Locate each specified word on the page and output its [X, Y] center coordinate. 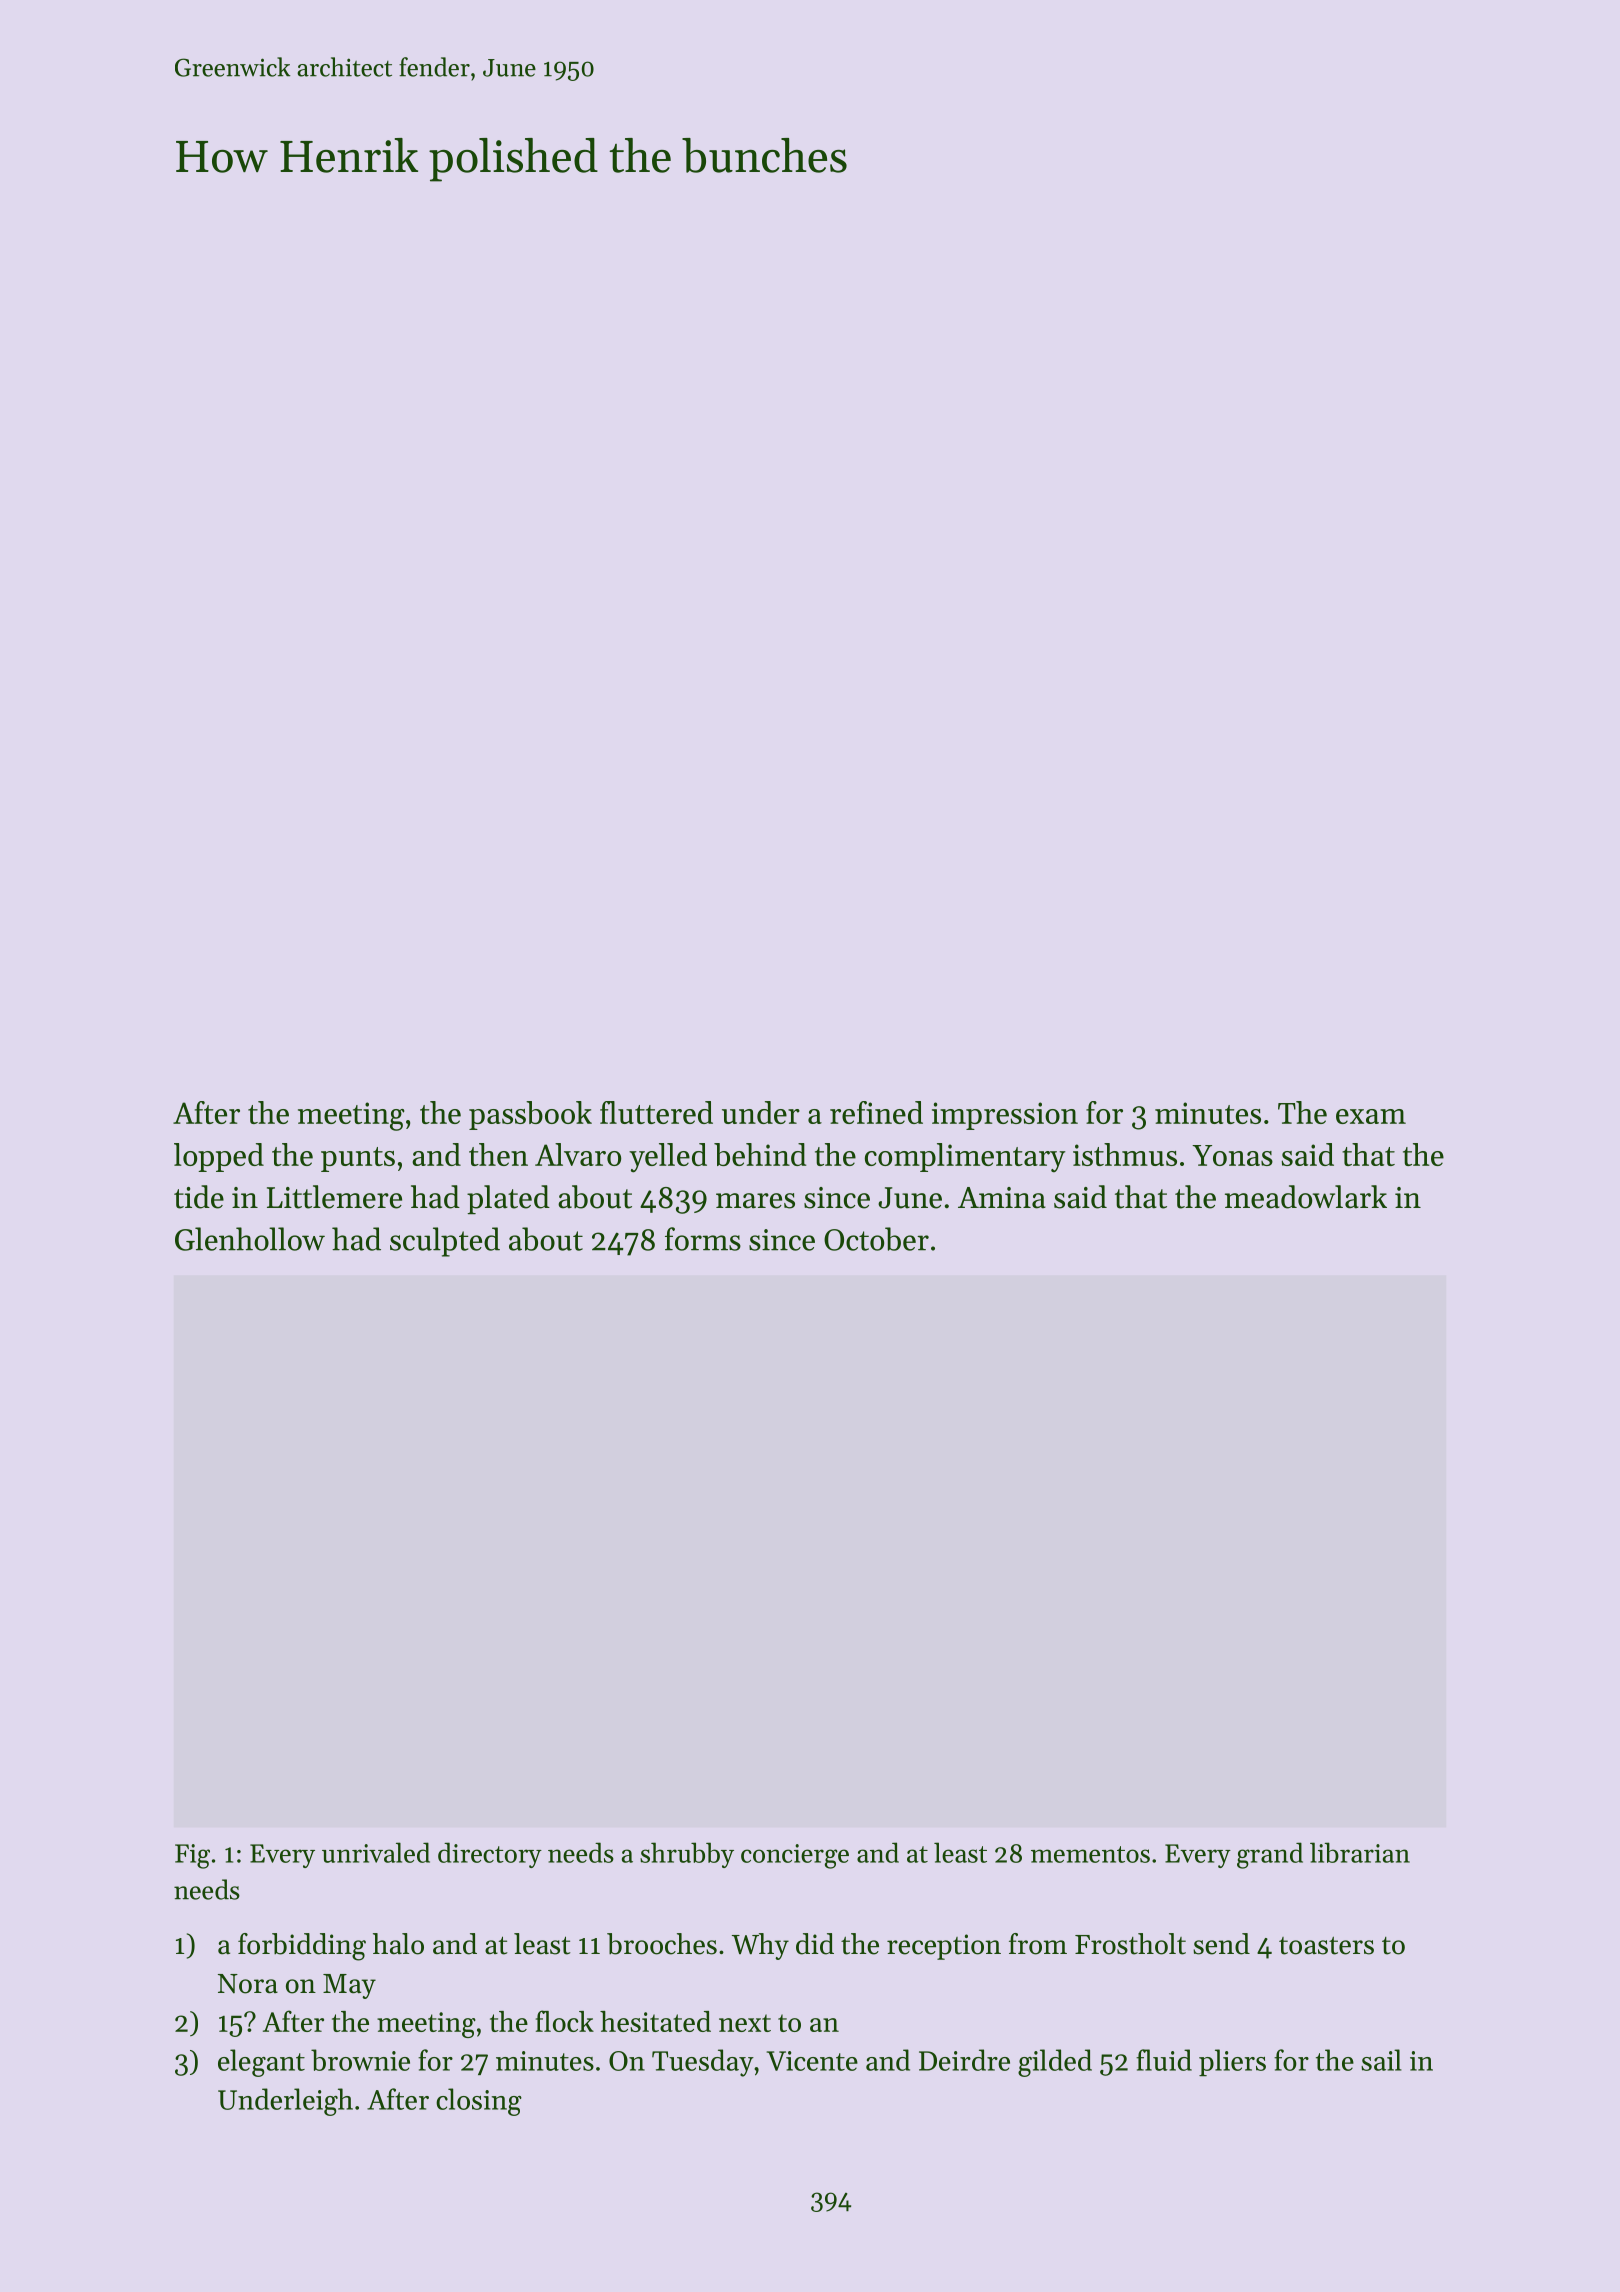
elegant [261, 2063]
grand [1270, 1855]
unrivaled [376, 1852]
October [876, 1239]
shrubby [687, 1855]
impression [1005, 1116]
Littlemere [334, 1197]
